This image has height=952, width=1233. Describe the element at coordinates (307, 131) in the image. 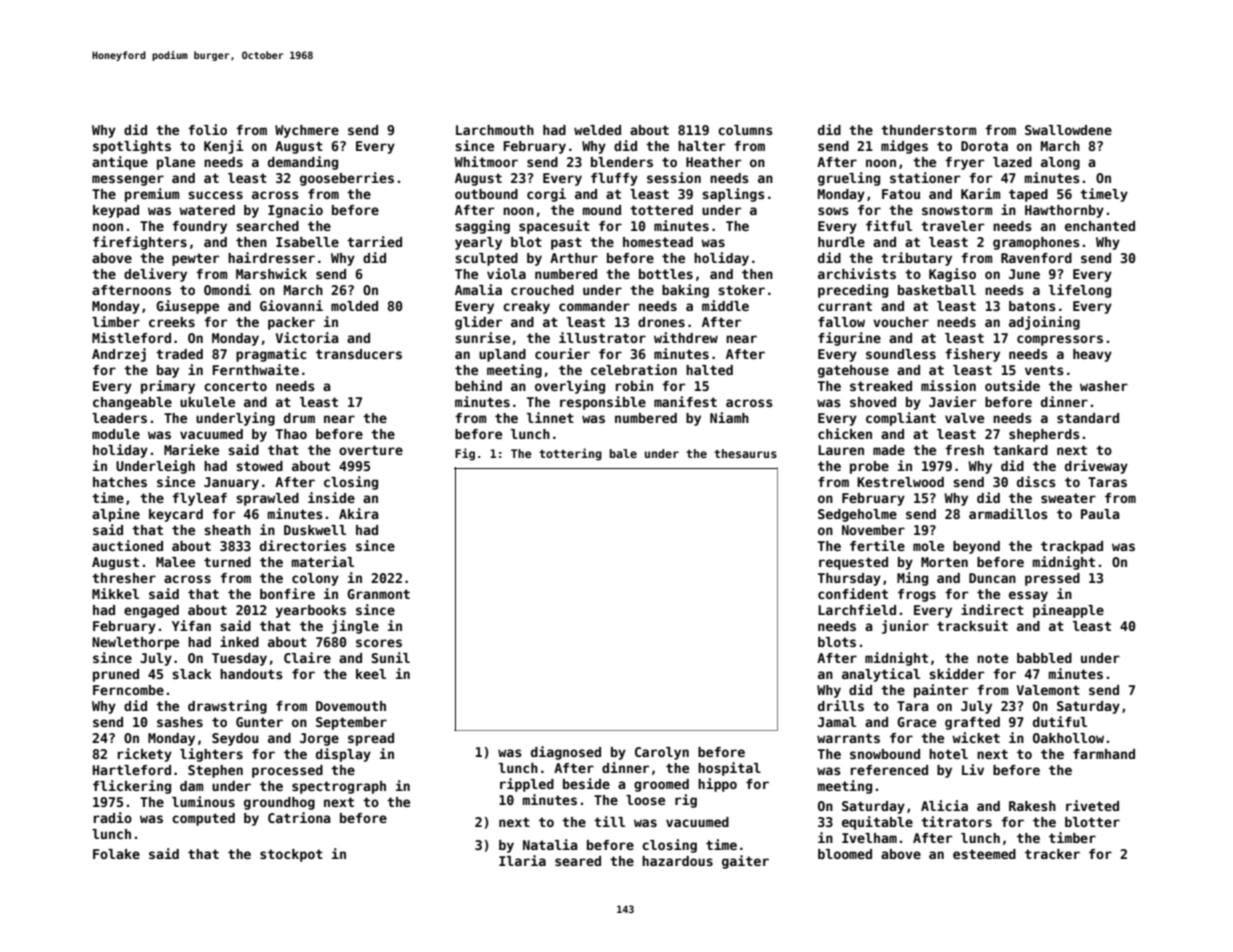

I see `Wychmere` at that location.
